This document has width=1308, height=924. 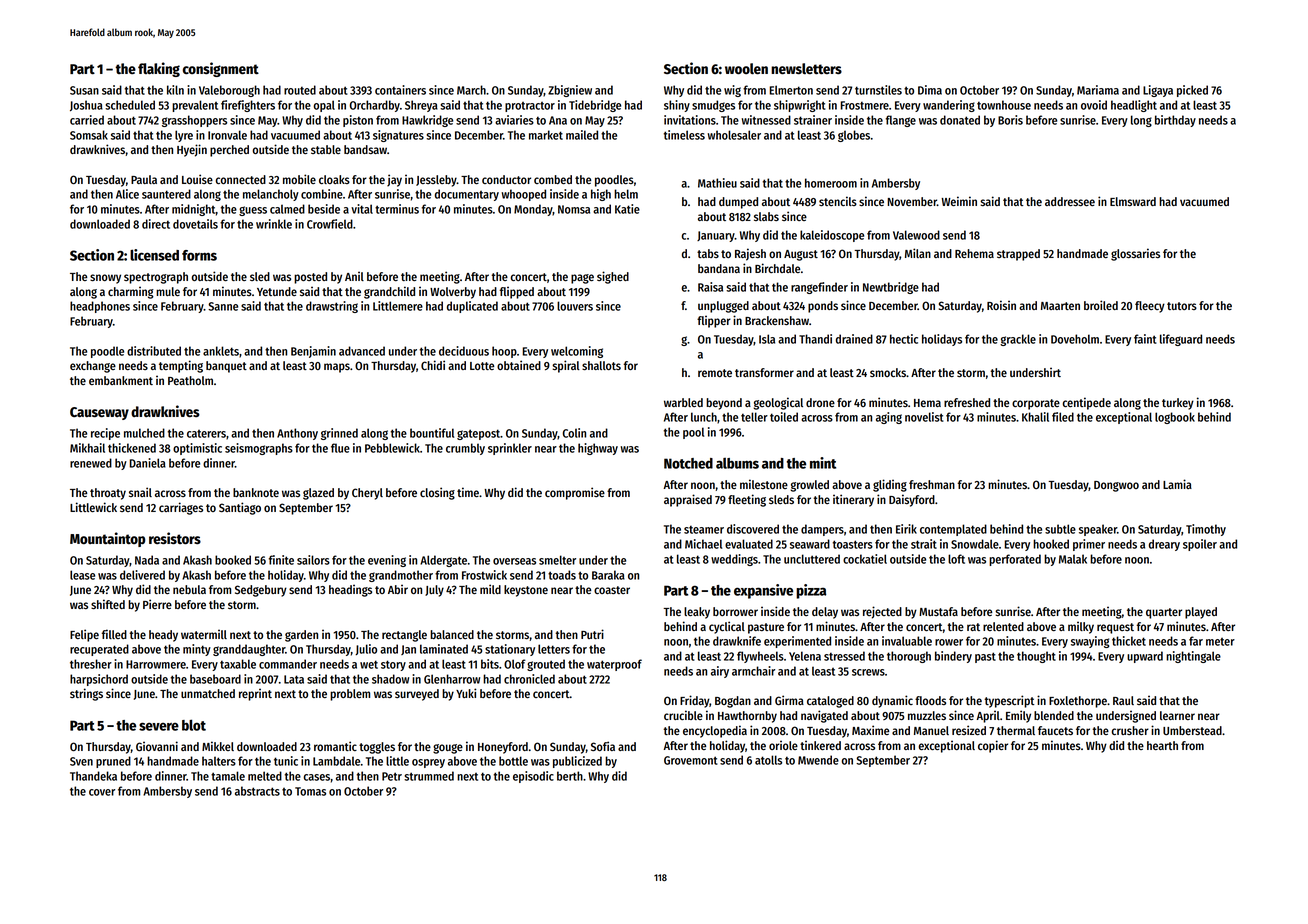 What do you see at coordinates (181, 508) in the document?
I see `carriages` at bounding box center [181, 508].
